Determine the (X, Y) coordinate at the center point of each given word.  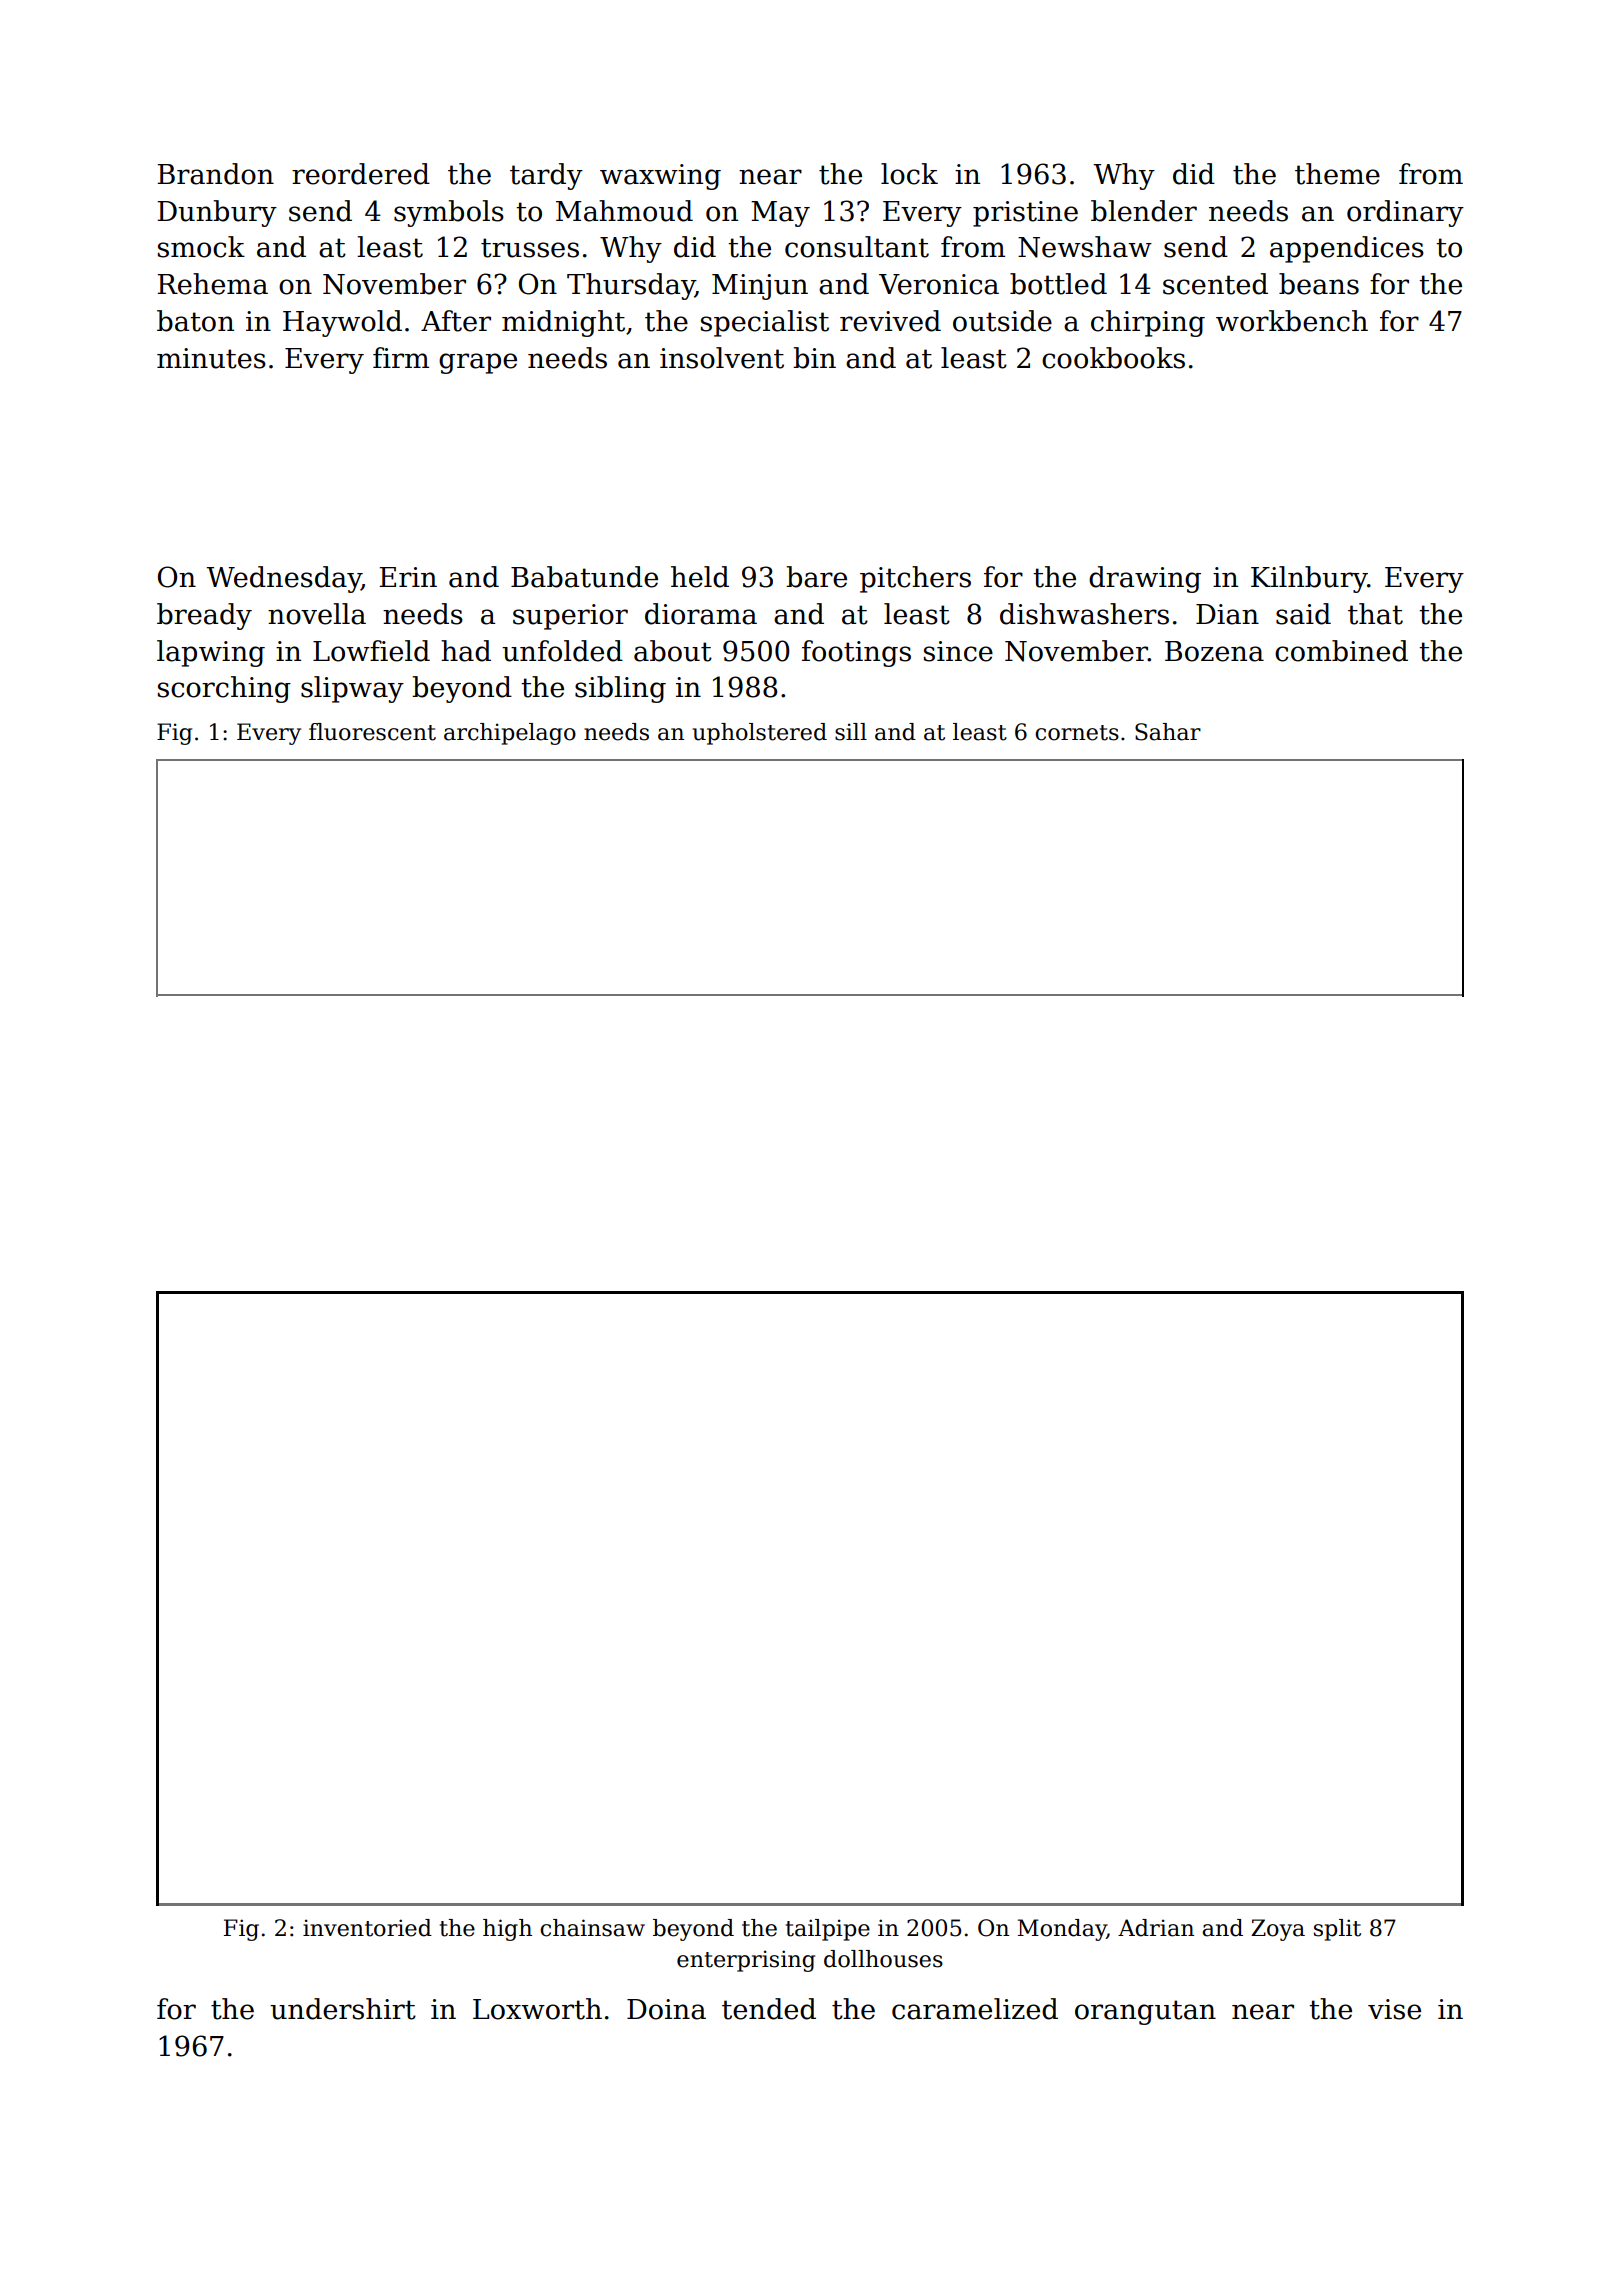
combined (1341, 651)
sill (851, 732)
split (1337, 1930)
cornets (1077, 733)
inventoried (367, 1928)
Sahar (1168, 732)
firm (401, 357)
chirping (1148, 323)
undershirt (343, 2009)
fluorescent (372, 732)
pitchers (915, 579)
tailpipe (828, 1930)
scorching (224, 689)
